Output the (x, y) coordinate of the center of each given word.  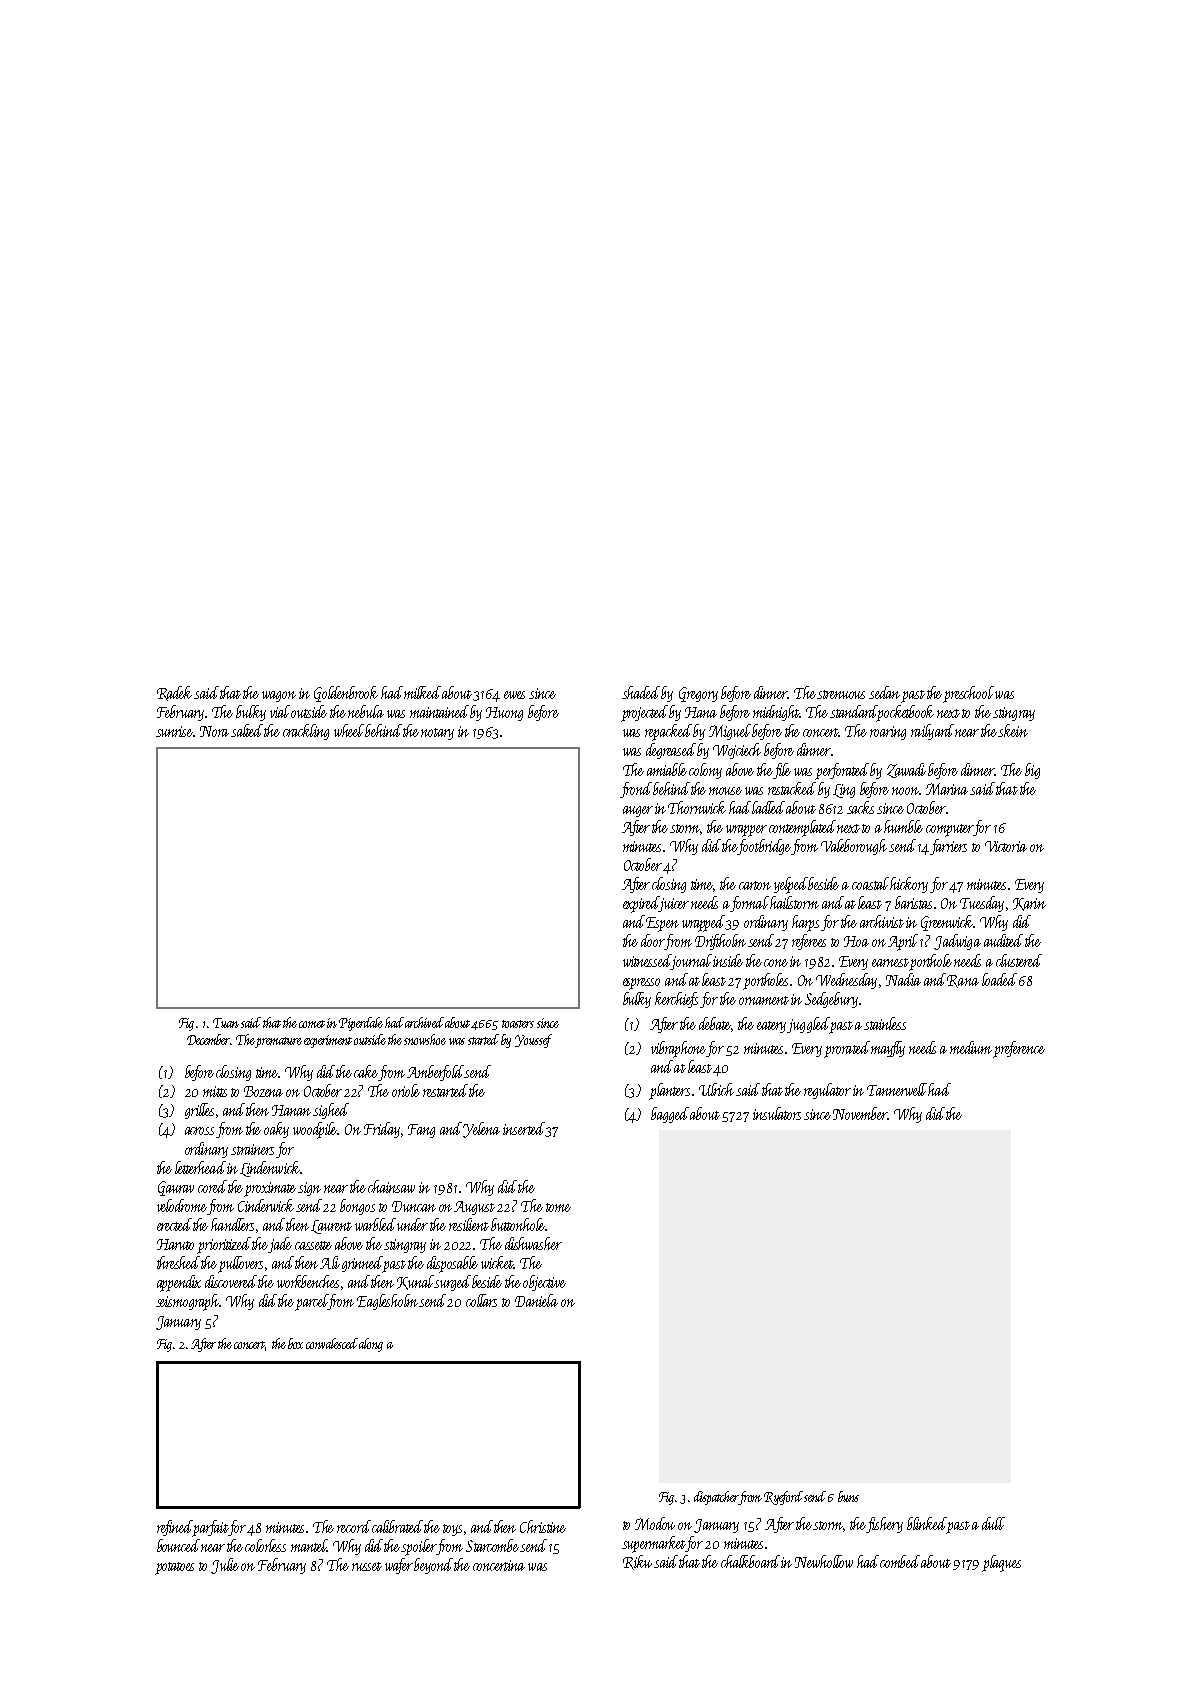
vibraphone (679, 1049)
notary (437, 734)
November (860, 1113)
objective (544, 1283)
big (1032, 771)
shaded (641, 692)
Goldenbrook (346, 694)
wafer (399, 1566)
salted (247, 730)
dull (993, 1523)
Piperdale (361, 1024)
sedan (884, 692)
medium (971, 1047)
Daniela (536, 1300)
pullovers (240, 1264)
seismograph (188, 1302)
